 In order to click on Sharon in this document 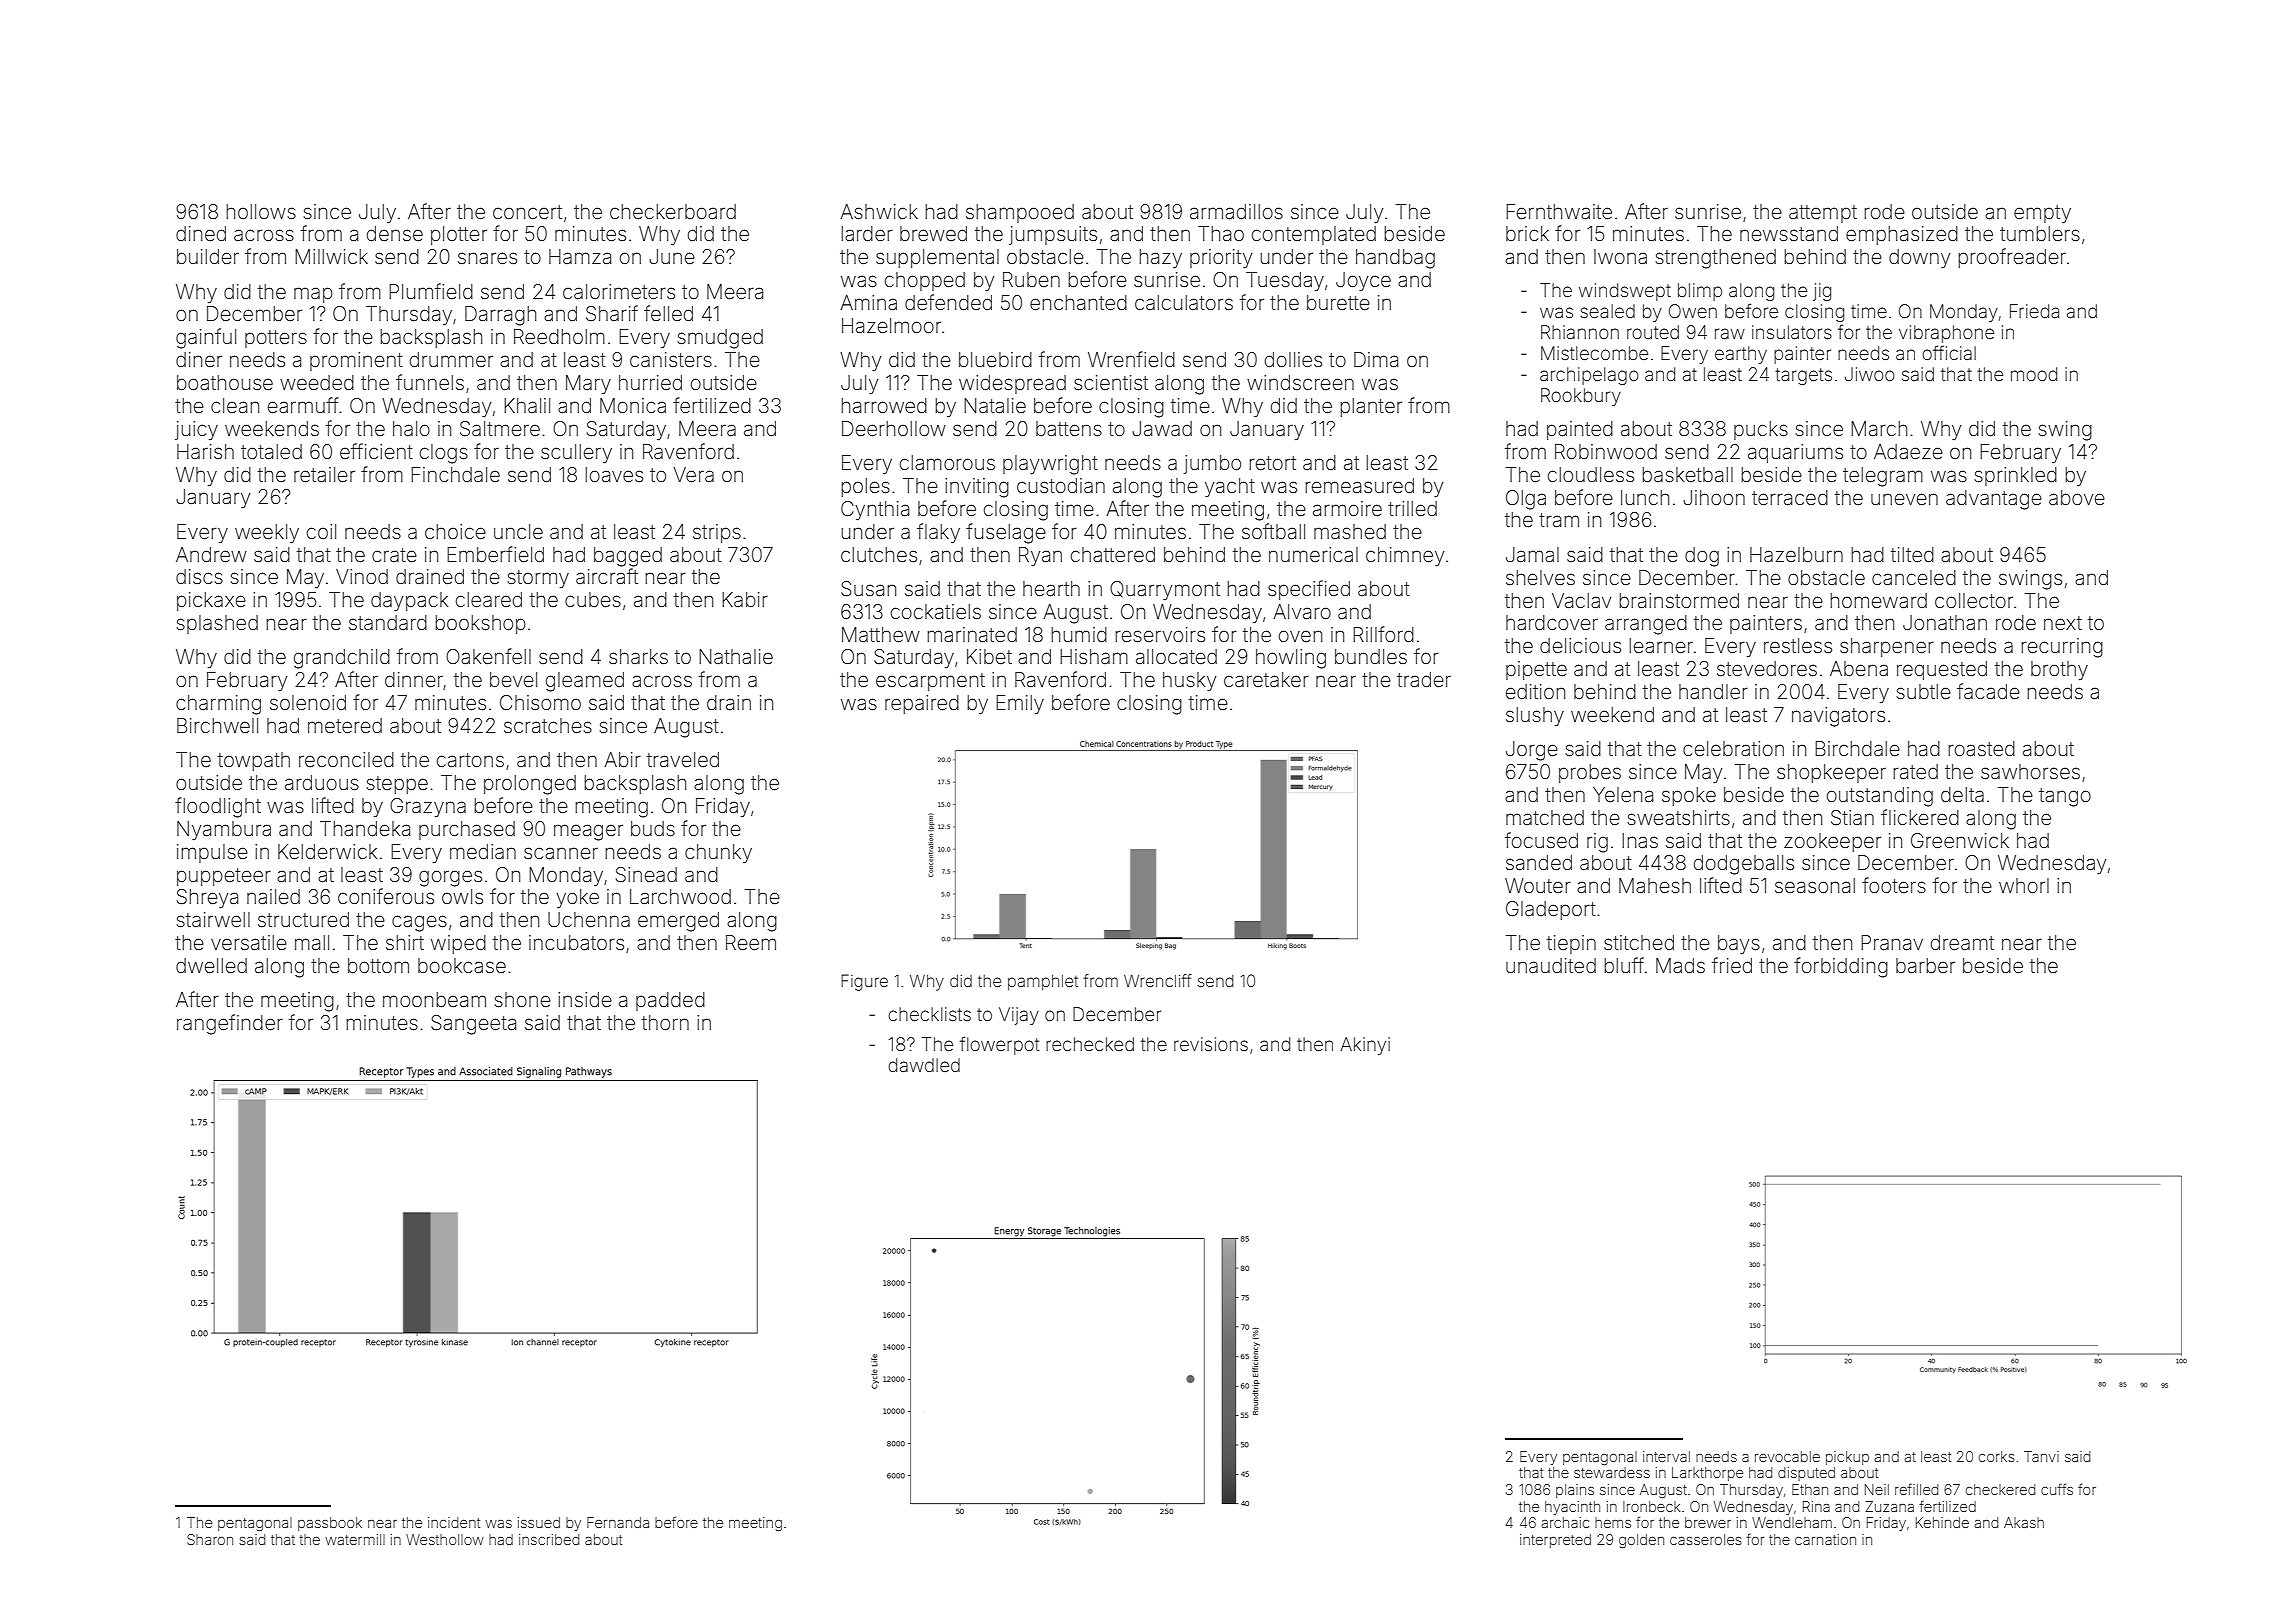, I will do `click(210, 1539)`.
